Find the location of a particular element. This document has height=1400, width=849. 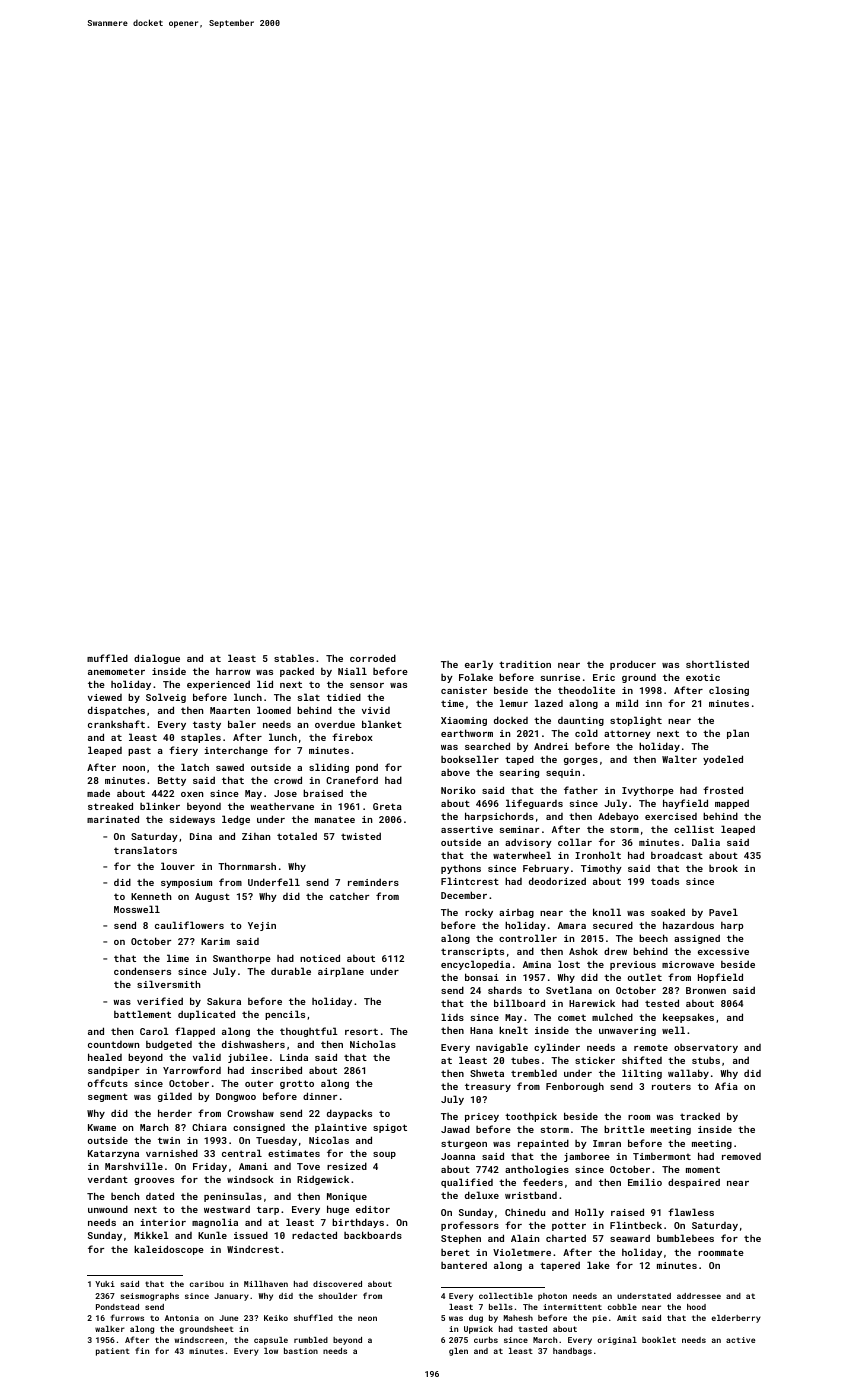

Kunle is located at coordinates (212, 1235).
